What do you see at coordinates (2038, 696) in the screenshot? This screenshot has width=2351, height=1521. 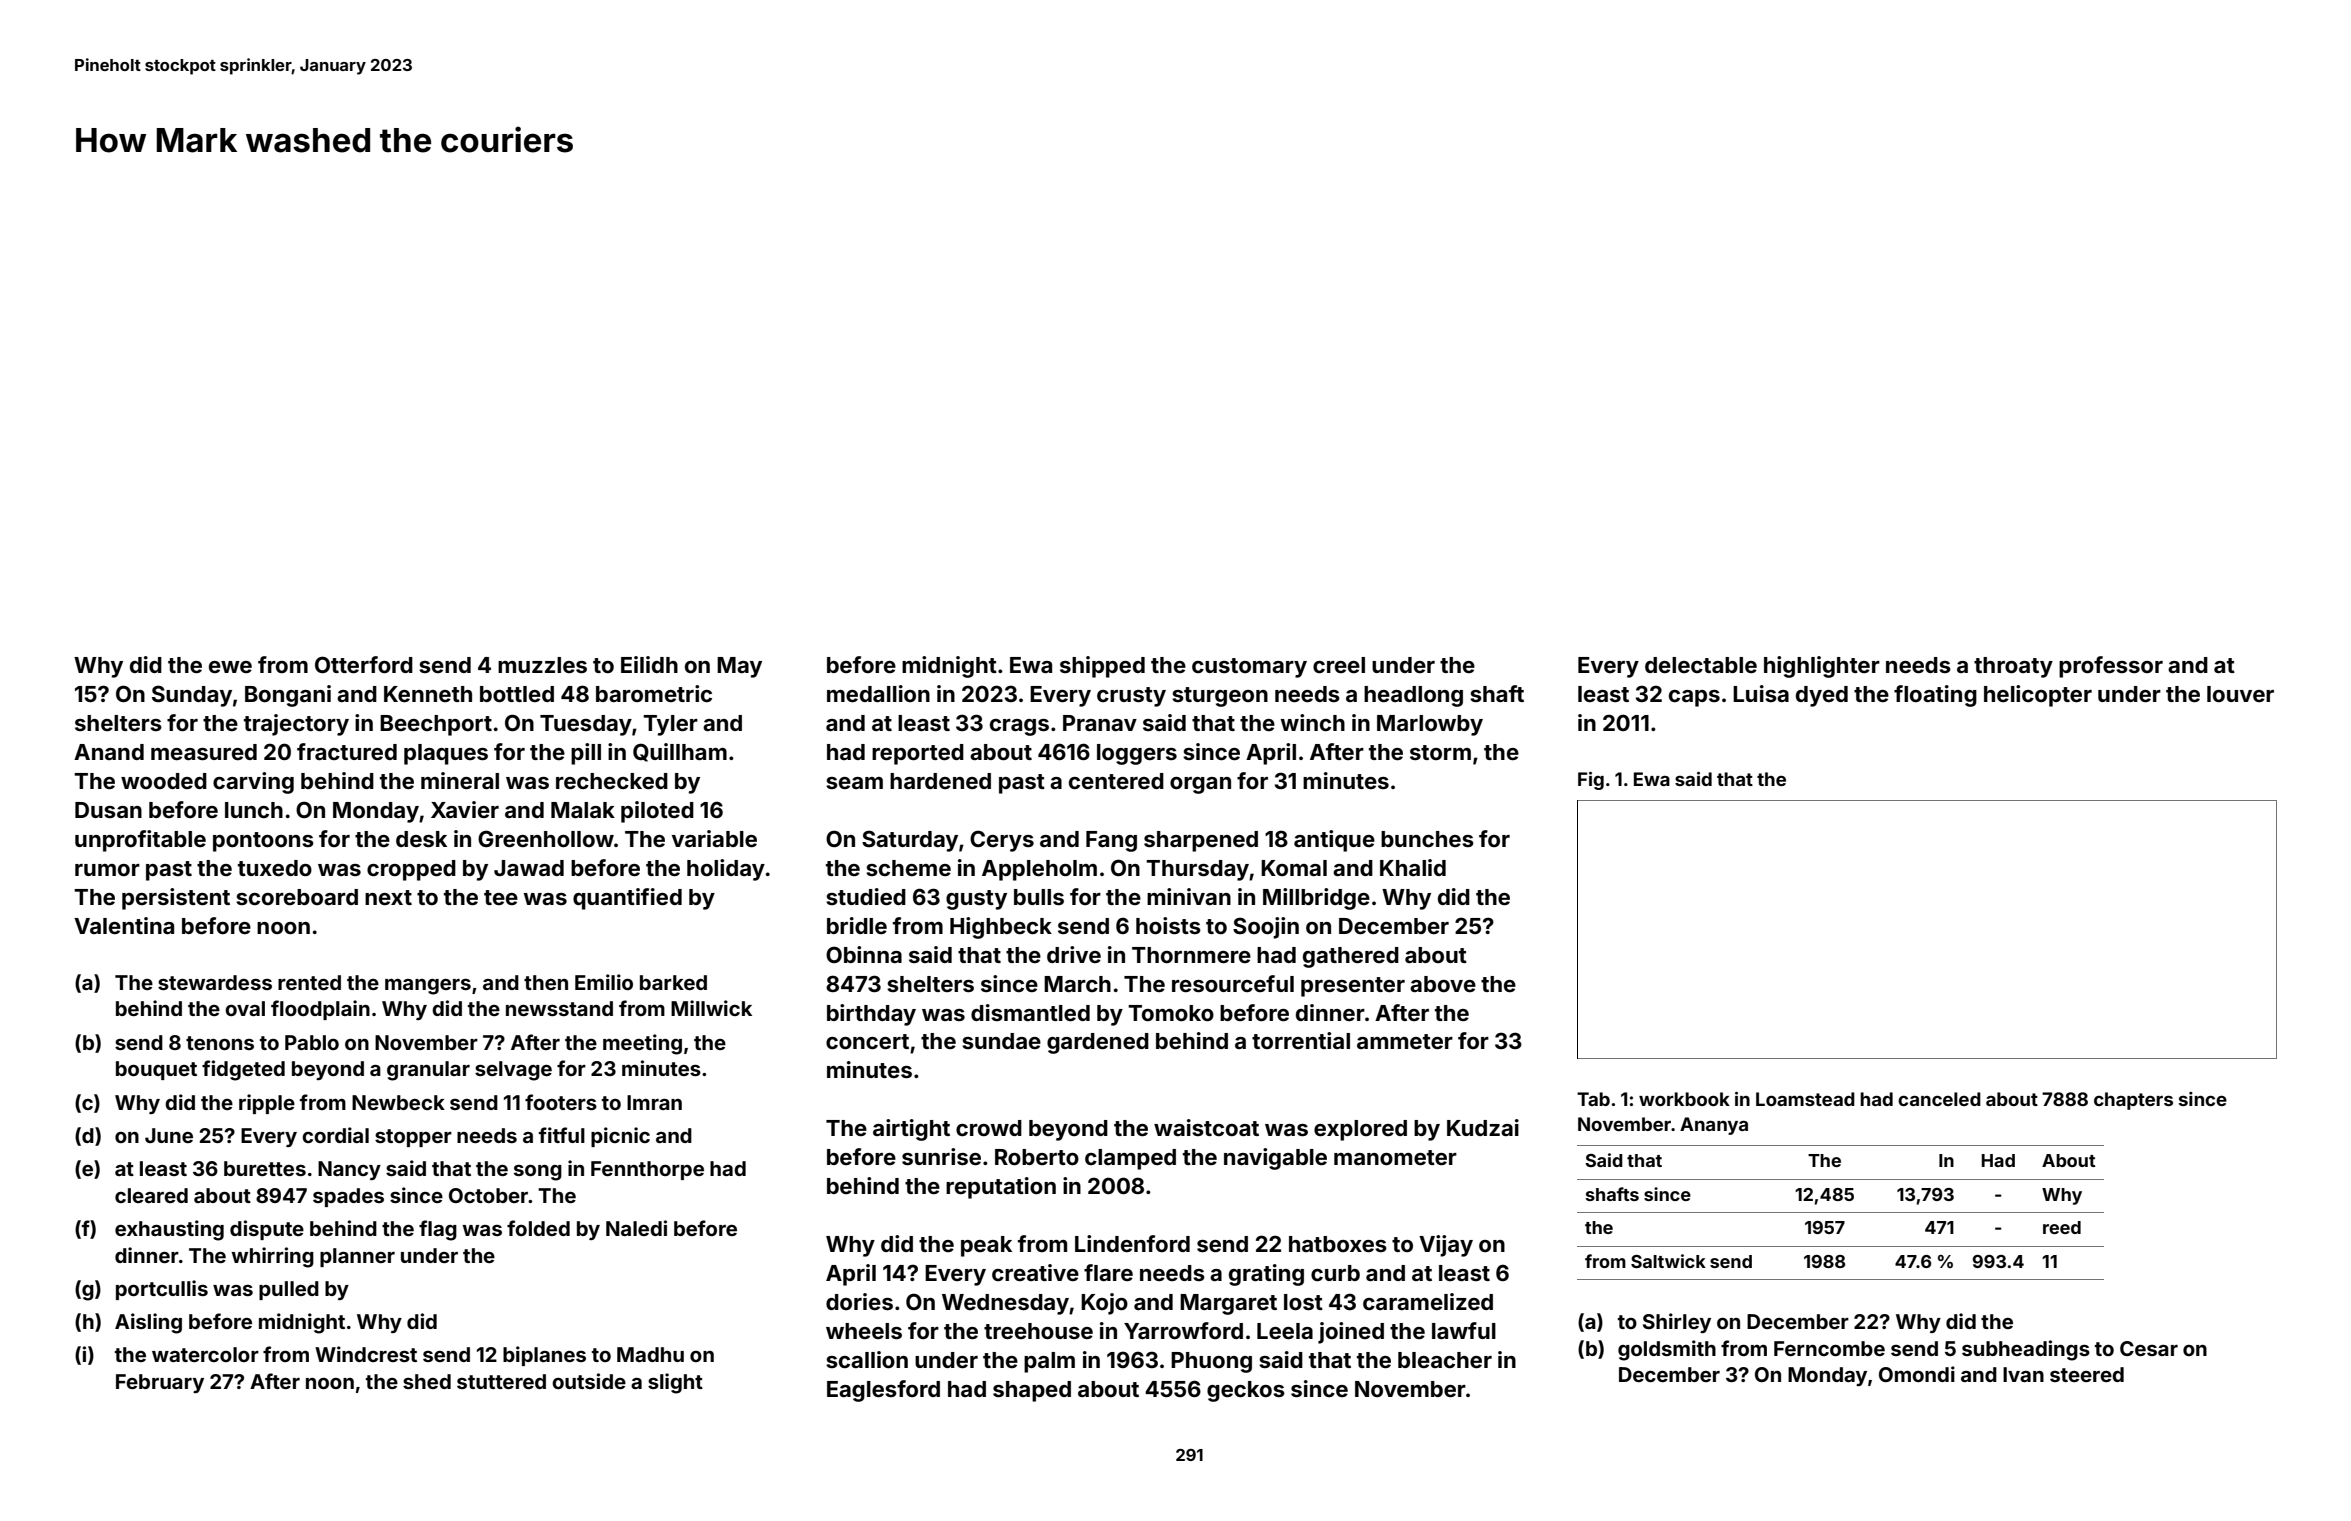 I see `helicopter` at bounding box center [2038, 696].
